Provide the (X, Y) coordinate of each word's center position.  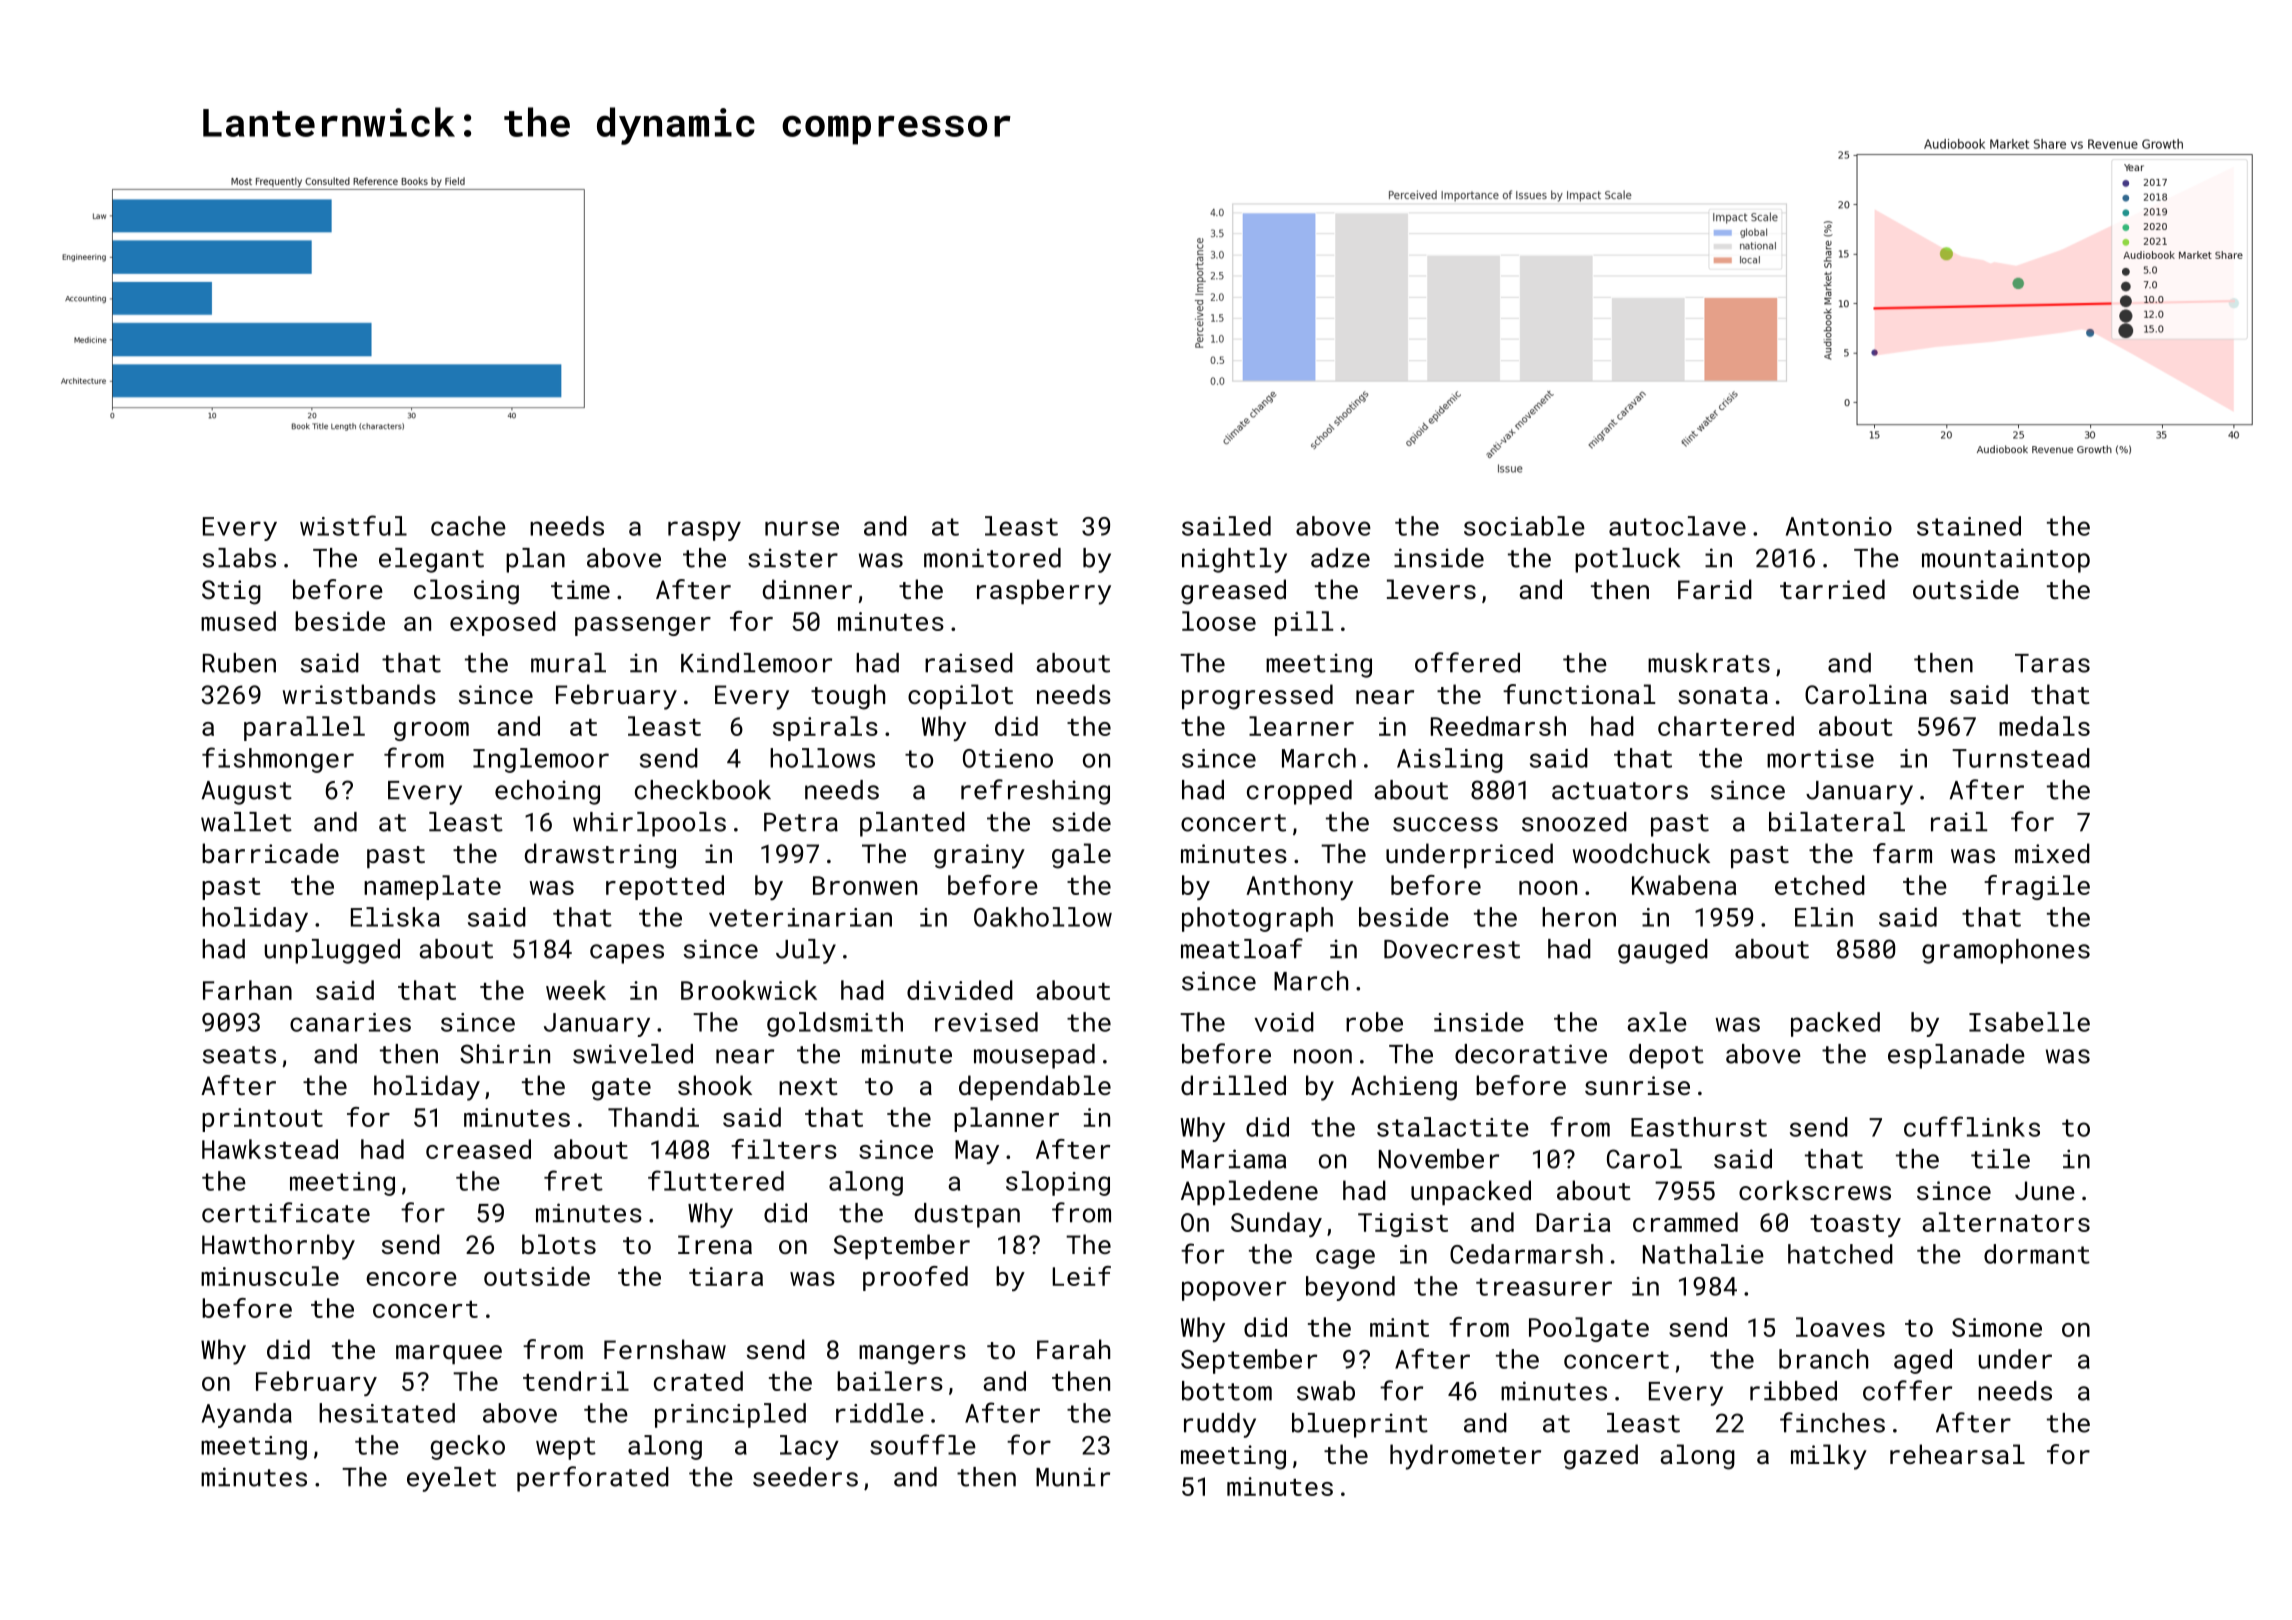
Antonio (1839, 526)
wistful (353, 525)
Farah (1073, 1349)
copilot (960, 696)
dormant (2037, 1254)
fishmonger (278, 760)
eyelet (451, 1479)
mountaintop (2006, 560)
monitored (992, 558)
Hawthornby (278, 1247)
